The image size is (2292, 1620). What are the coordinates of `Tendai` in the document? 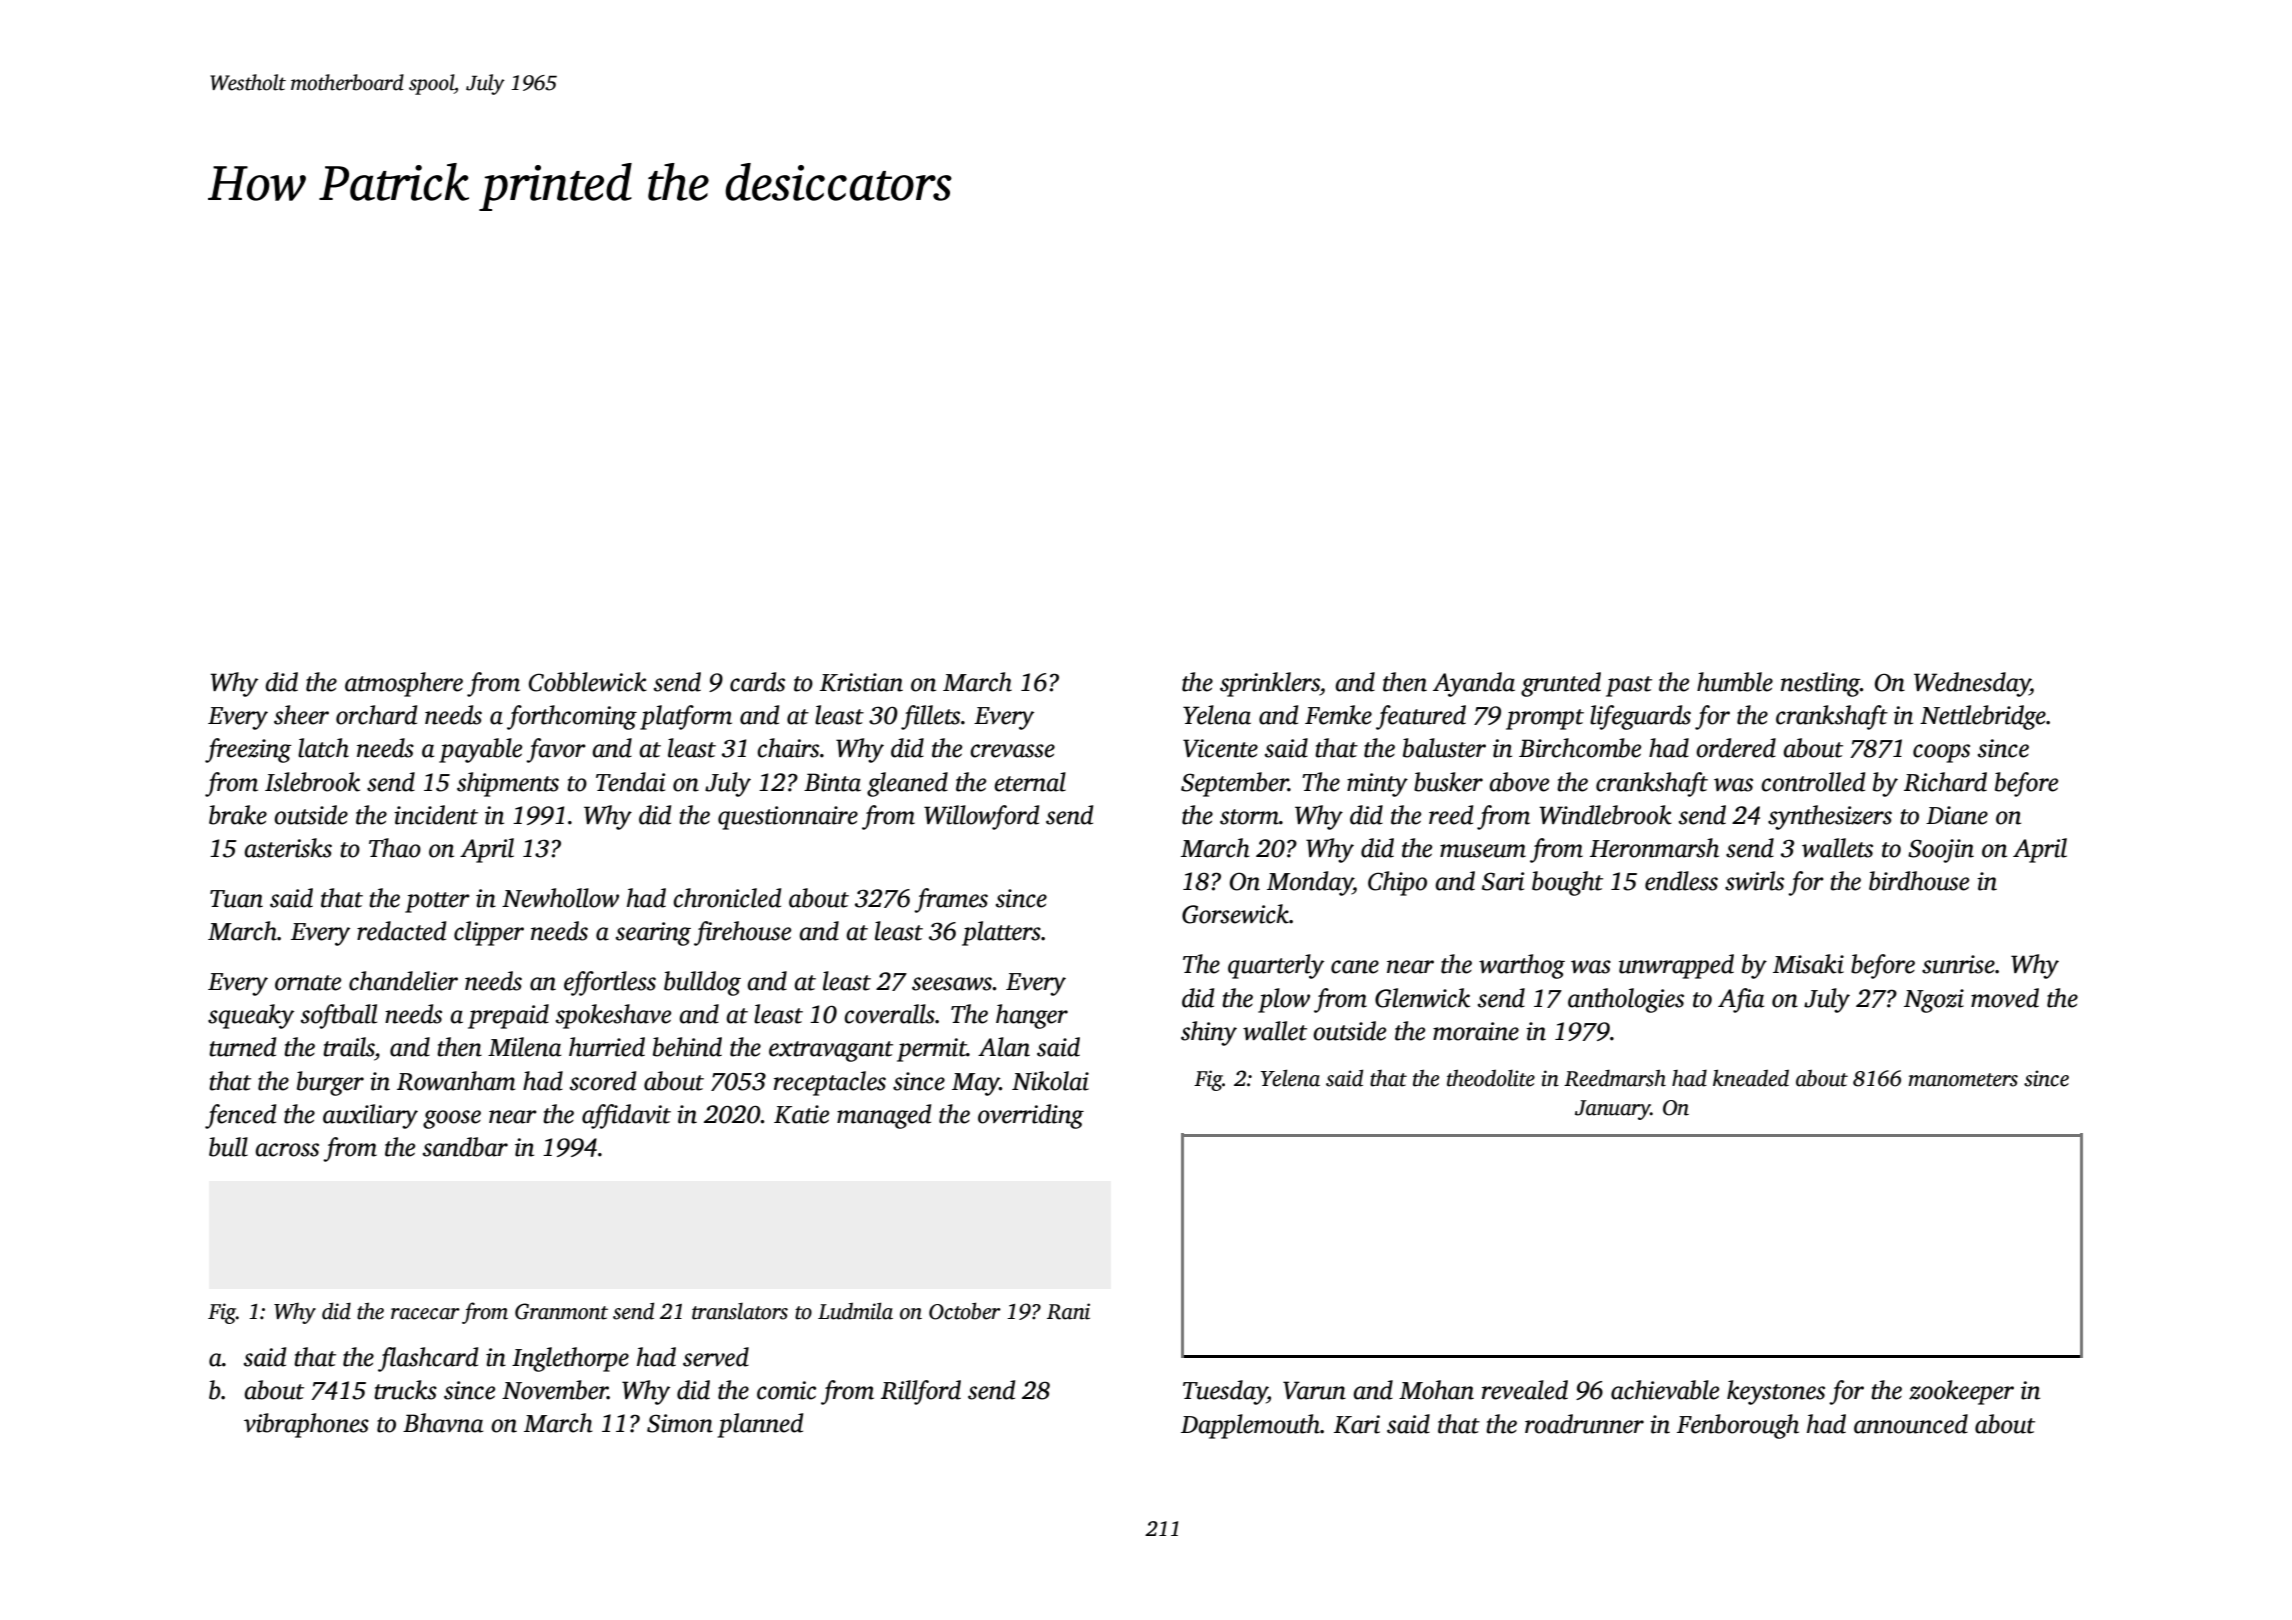 It's located at (630, 782).
